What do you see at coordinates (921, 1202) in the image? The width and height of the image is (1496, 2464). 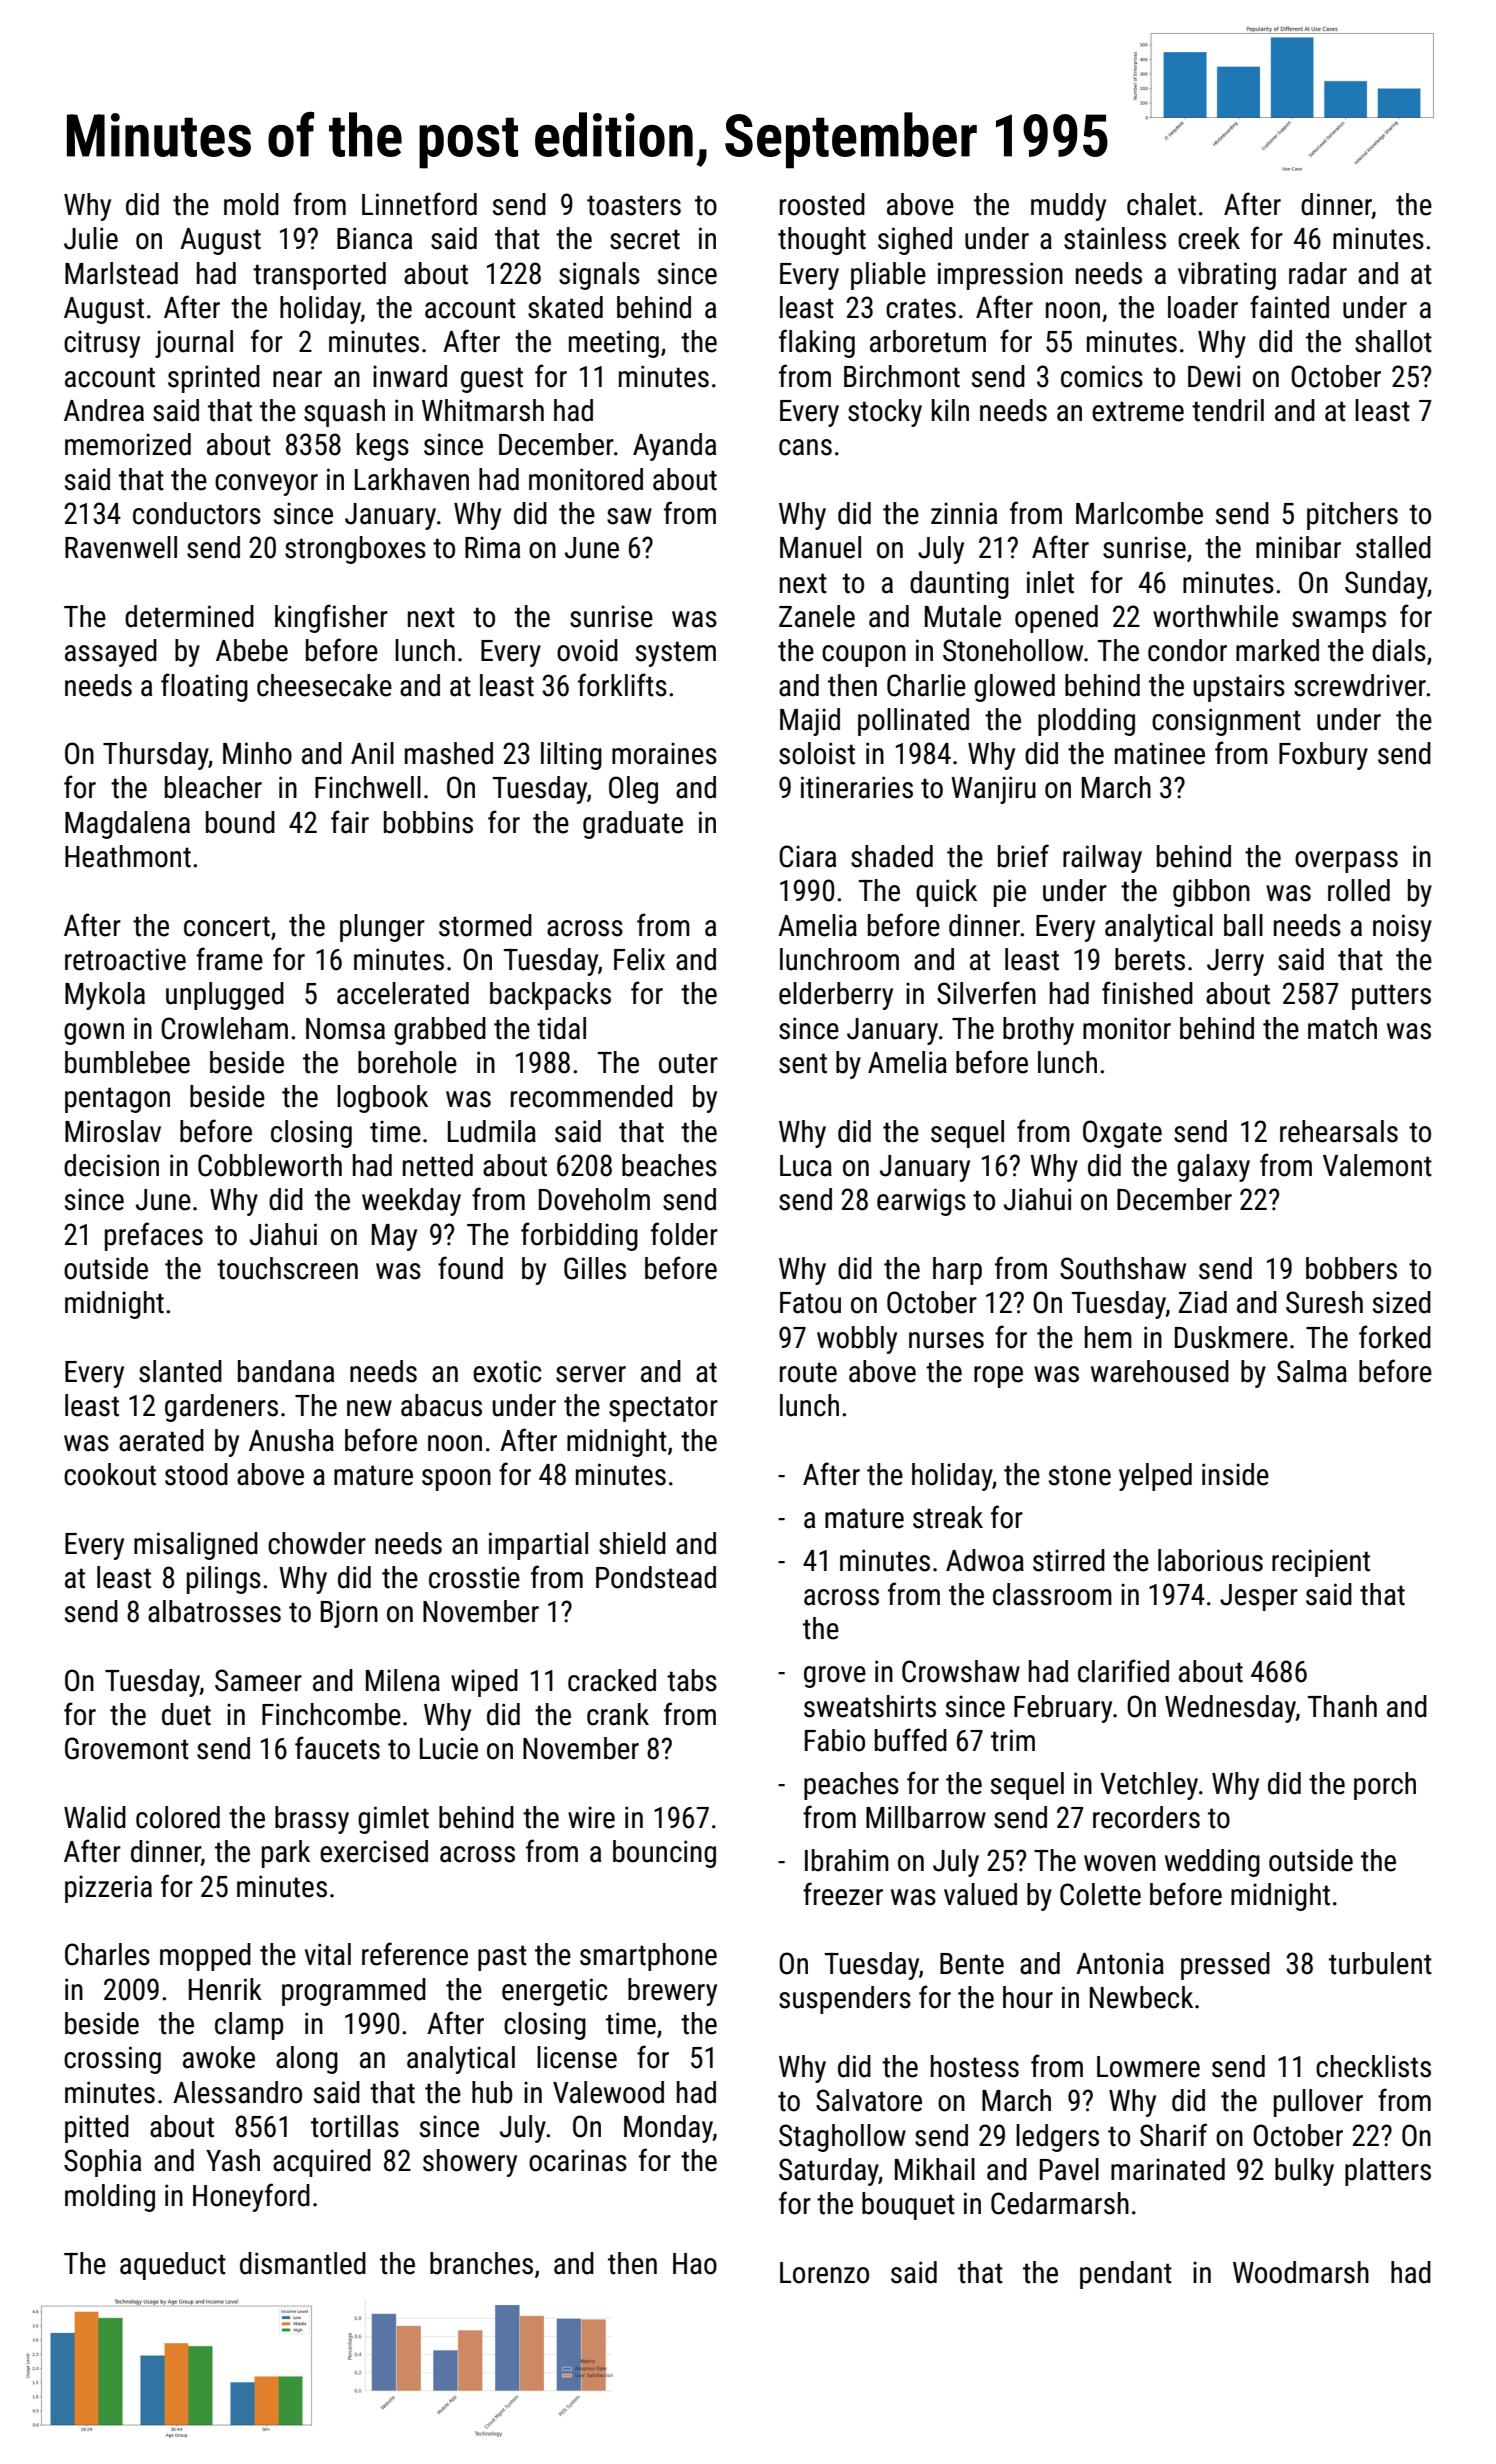 I see `earwigs` at bounding box center [921, 1202].
